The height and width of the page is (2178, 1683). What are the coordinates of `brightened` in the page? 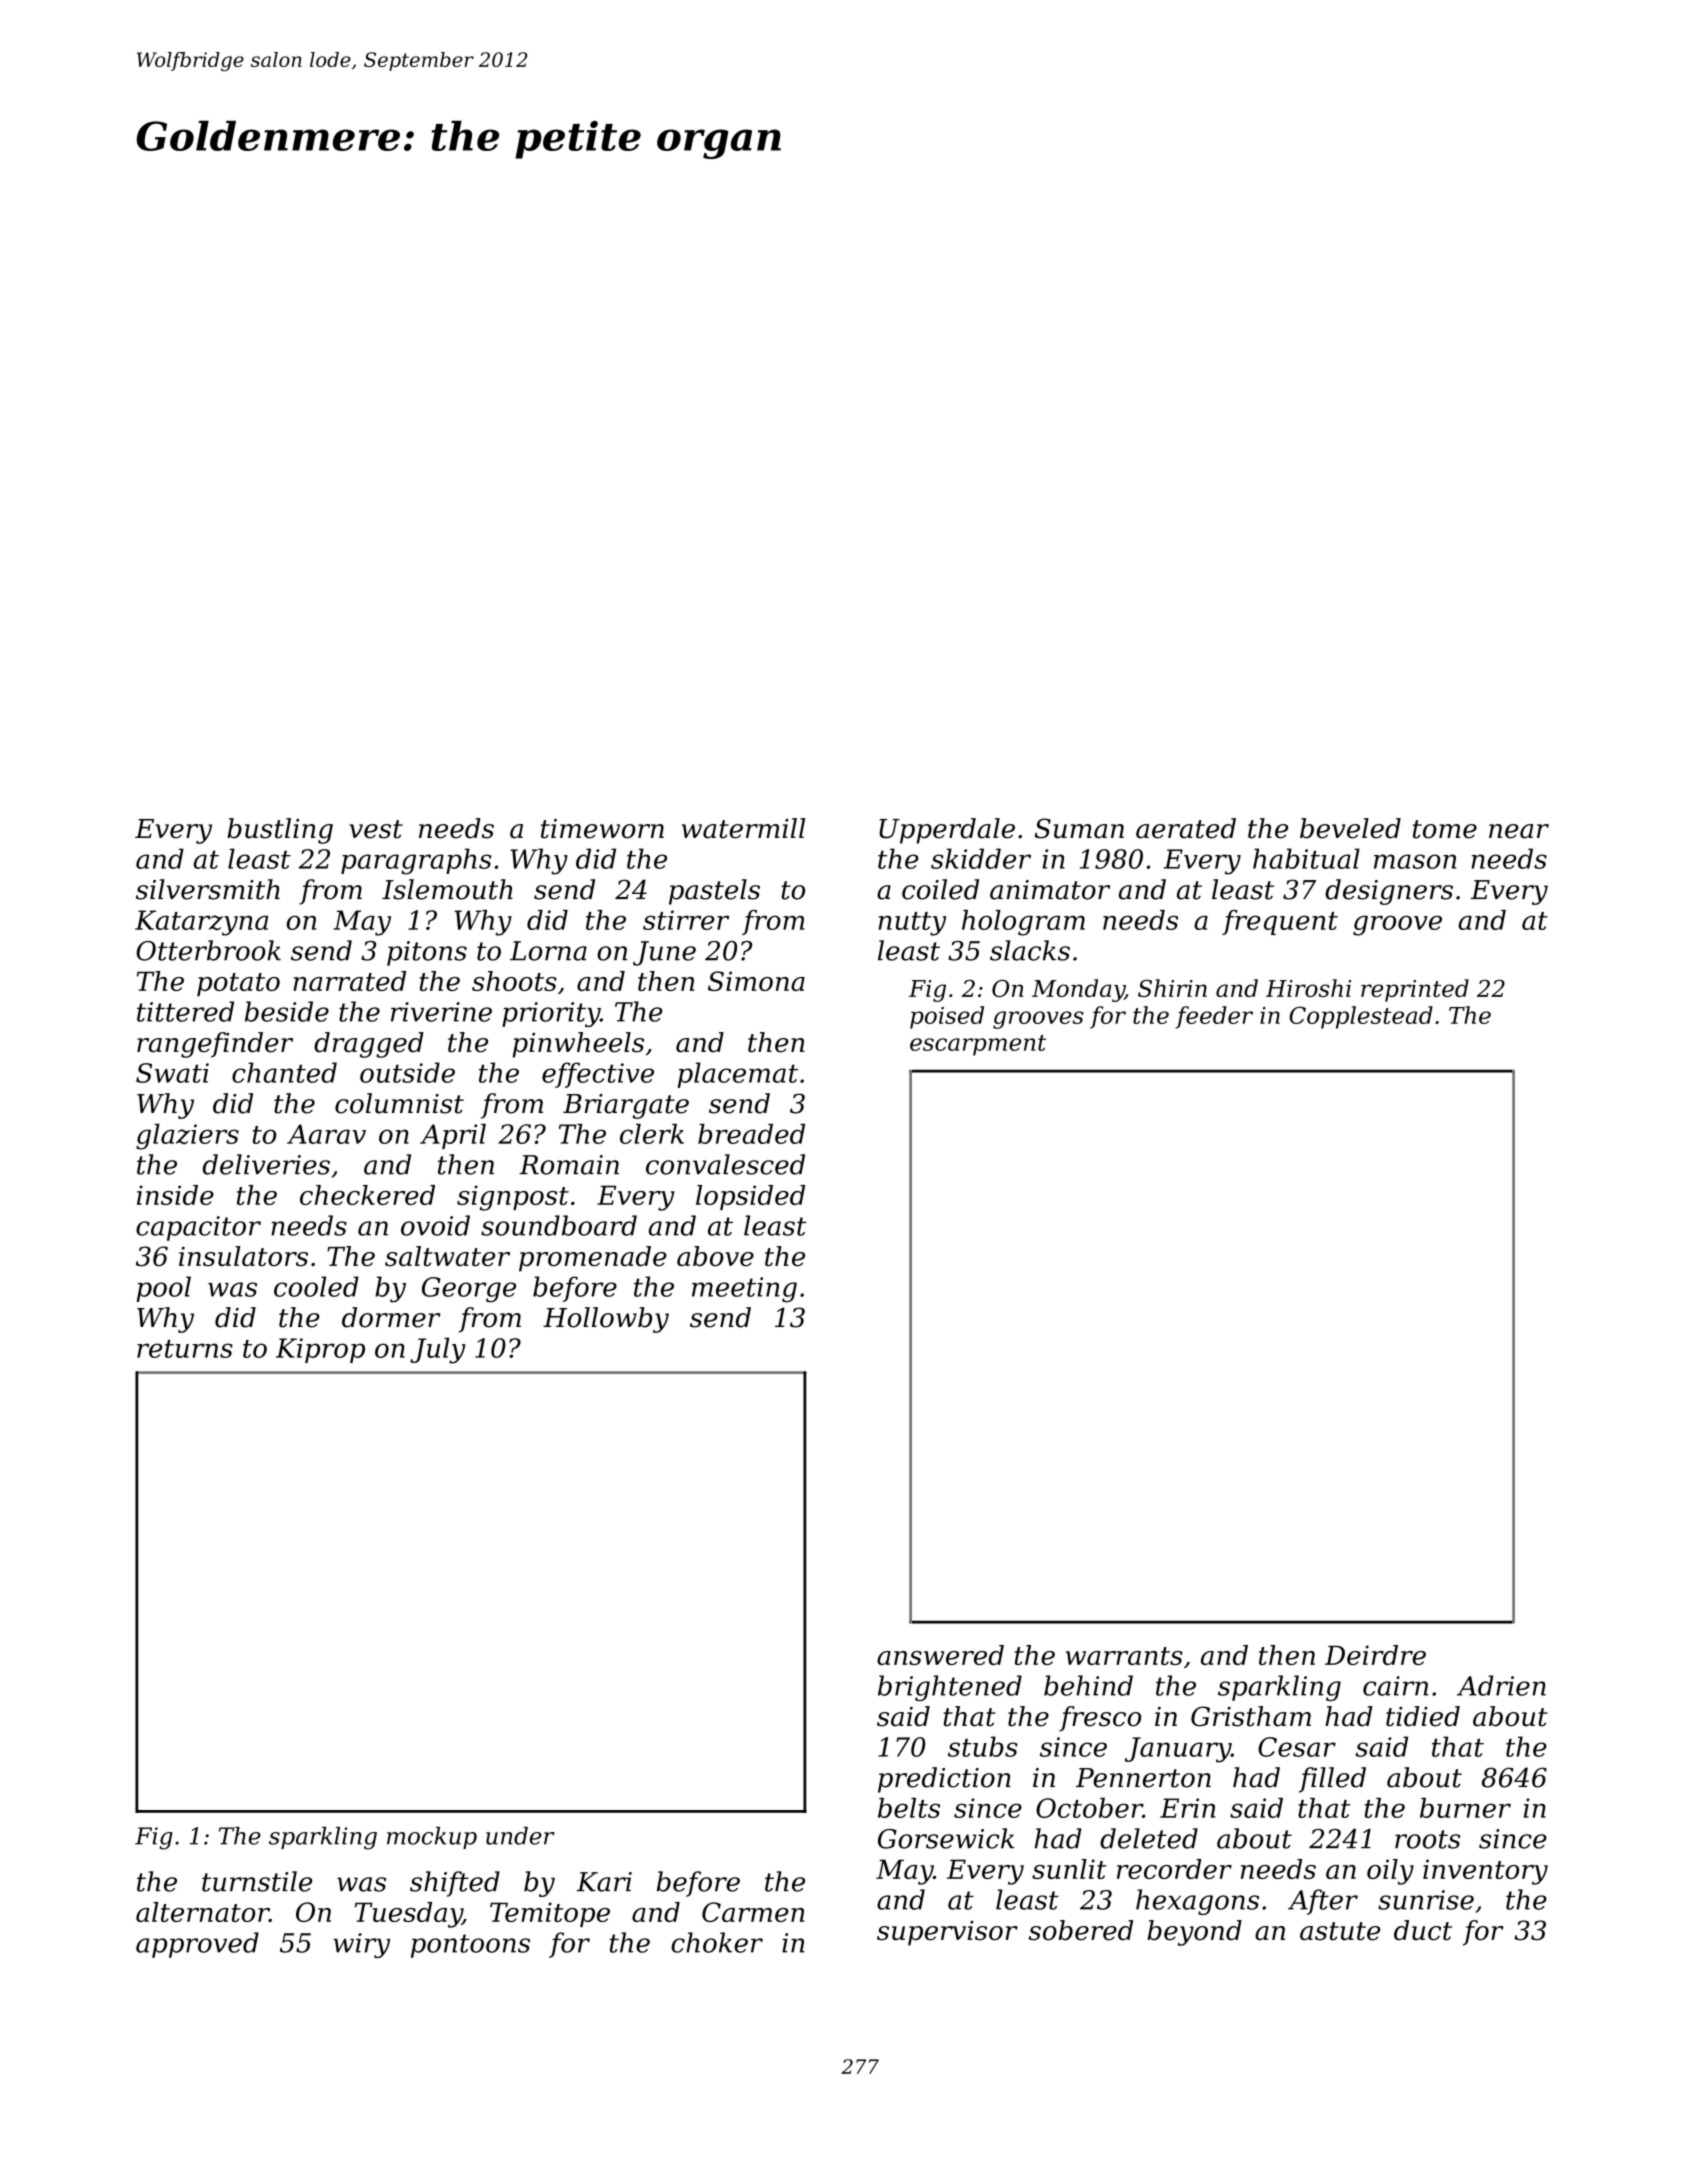 It's located at (950, 1688).
